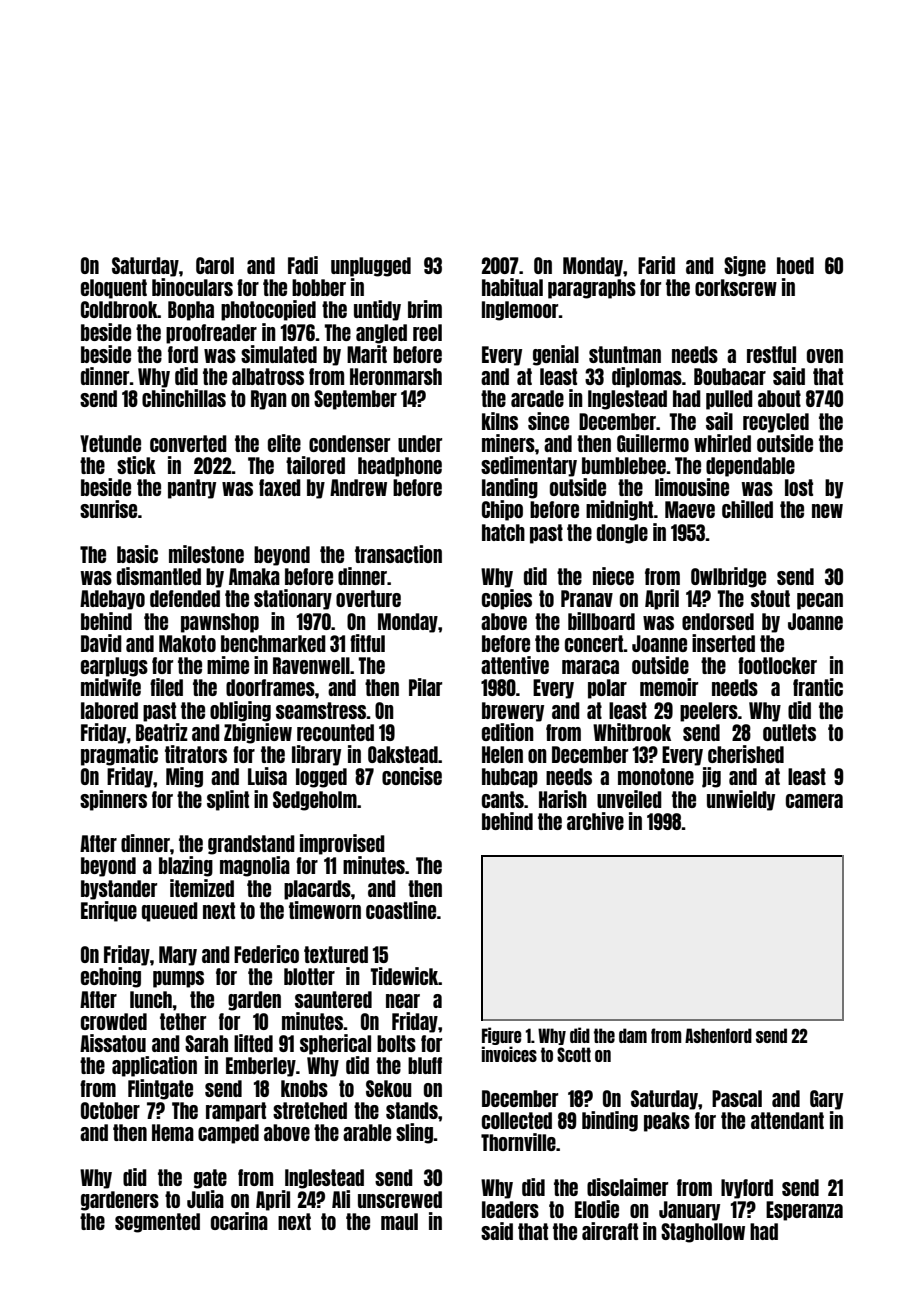 The image size is (924, 1314). I want to click on untidy, so click(377, 310).
